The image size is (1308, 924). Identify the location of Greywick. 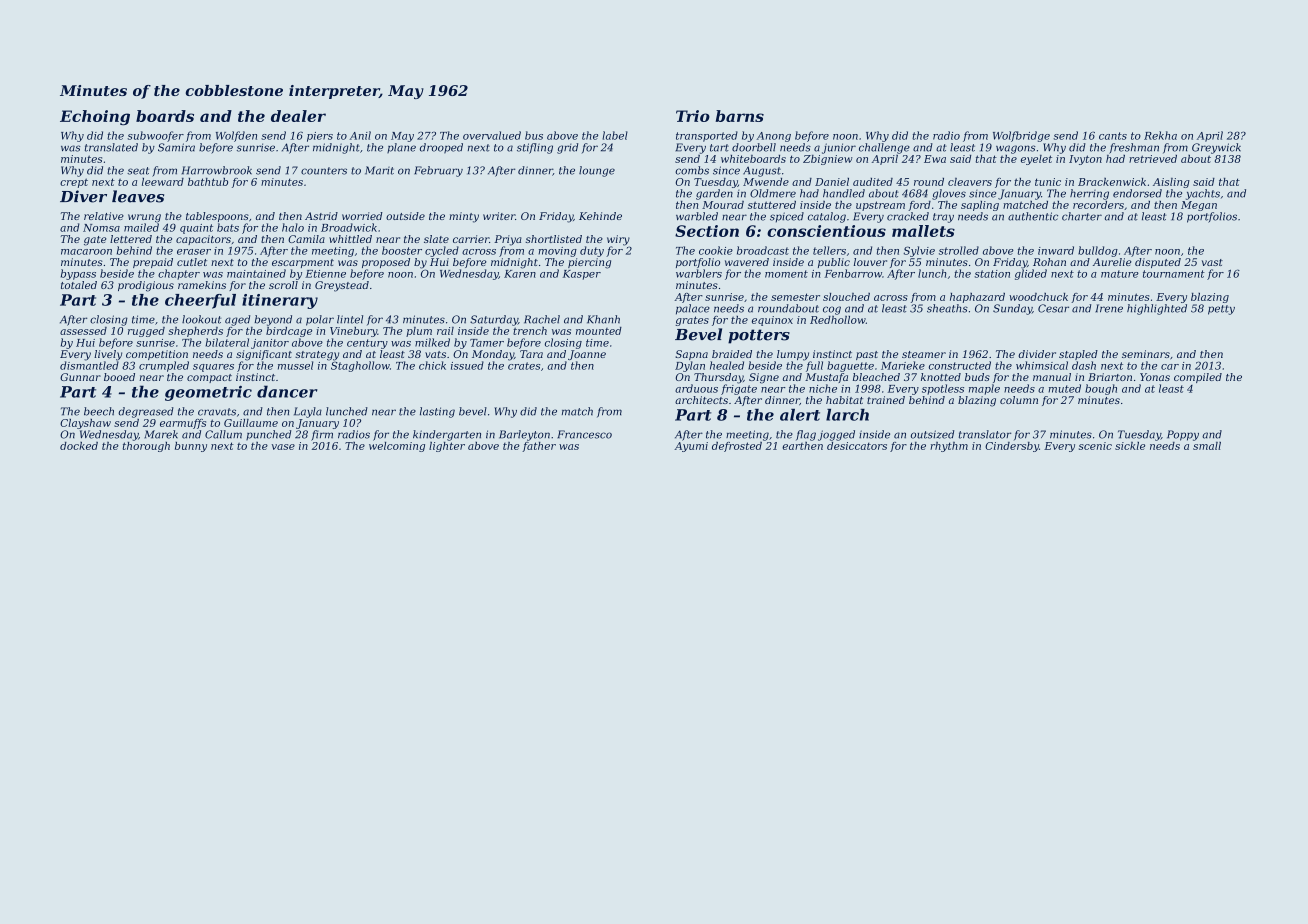
(1216, 148).
